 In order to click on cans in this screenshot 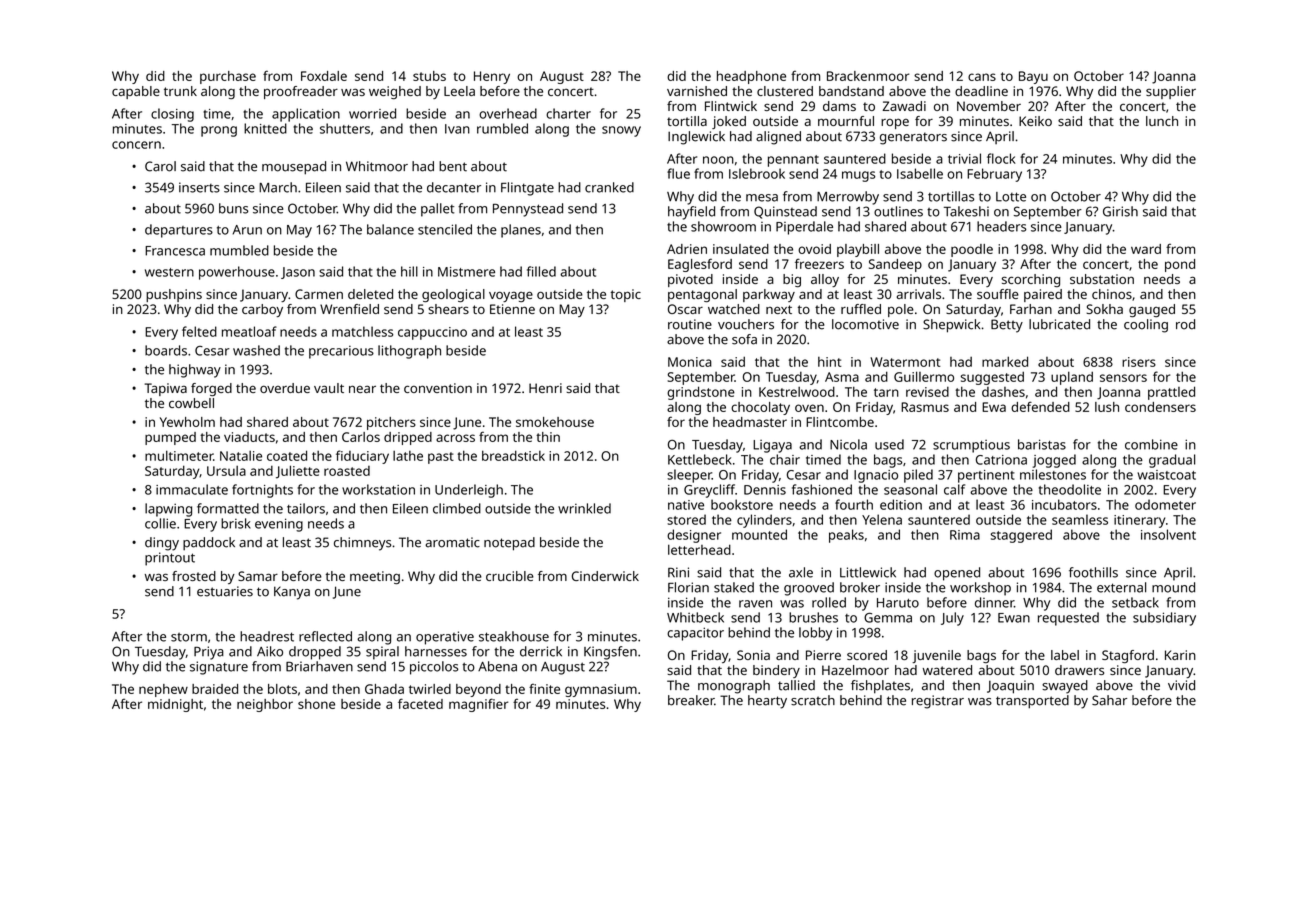, I will do `click(982, 77)`.
